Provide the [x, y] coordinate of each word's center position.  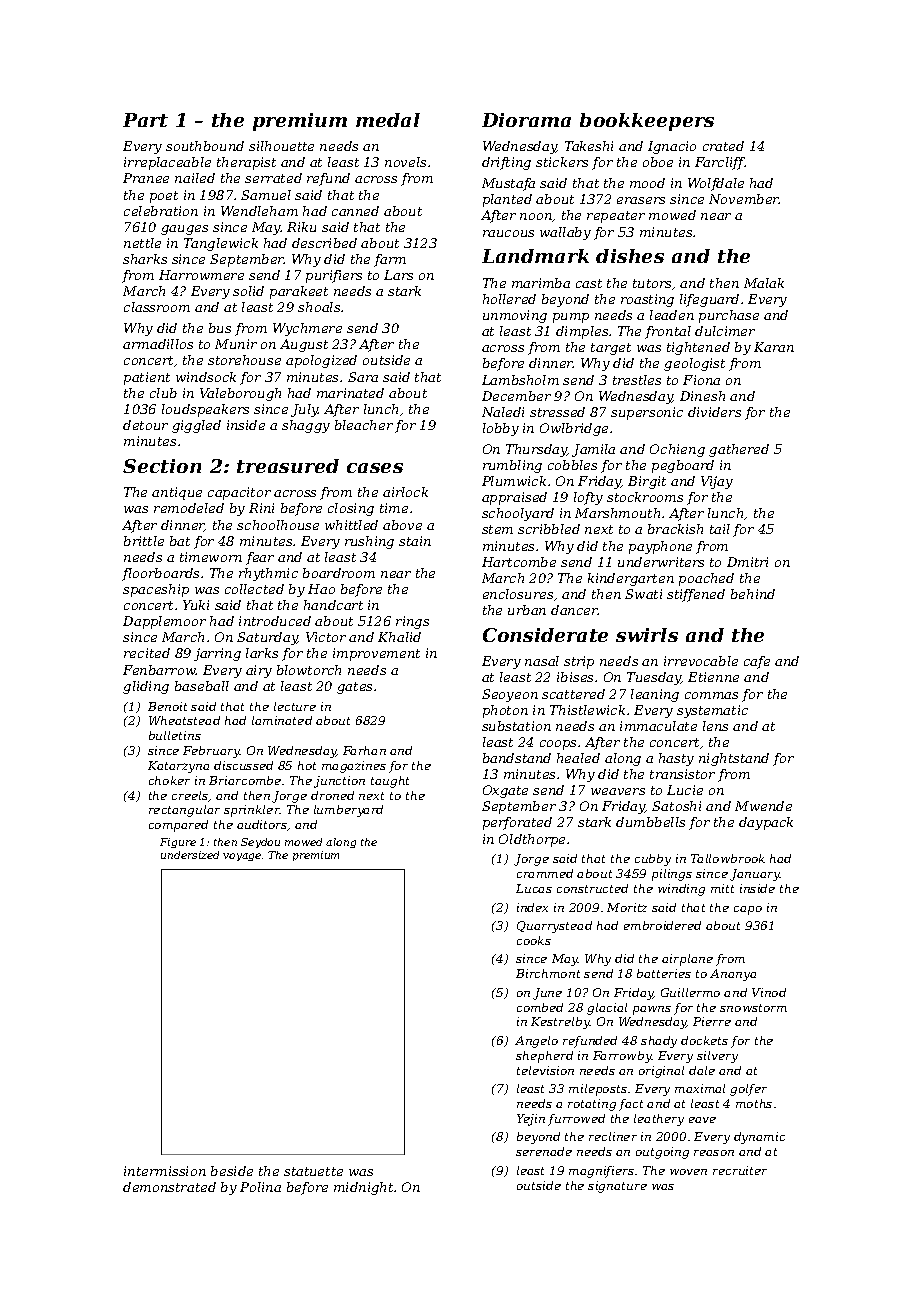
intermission [165, 1171]
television [545, 1070]
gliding [146, 687]
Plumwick [514, 481]
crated [723, 146]
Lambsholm [520, 380]
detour [145, 425]
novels [405, 162]
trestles [637, 380]
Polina [260, 1187]
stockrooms [645, 497]
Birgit [647, 482]
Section [162, 466]
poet [164, 197]
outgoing [662, 1153]
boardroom [339, 573]
